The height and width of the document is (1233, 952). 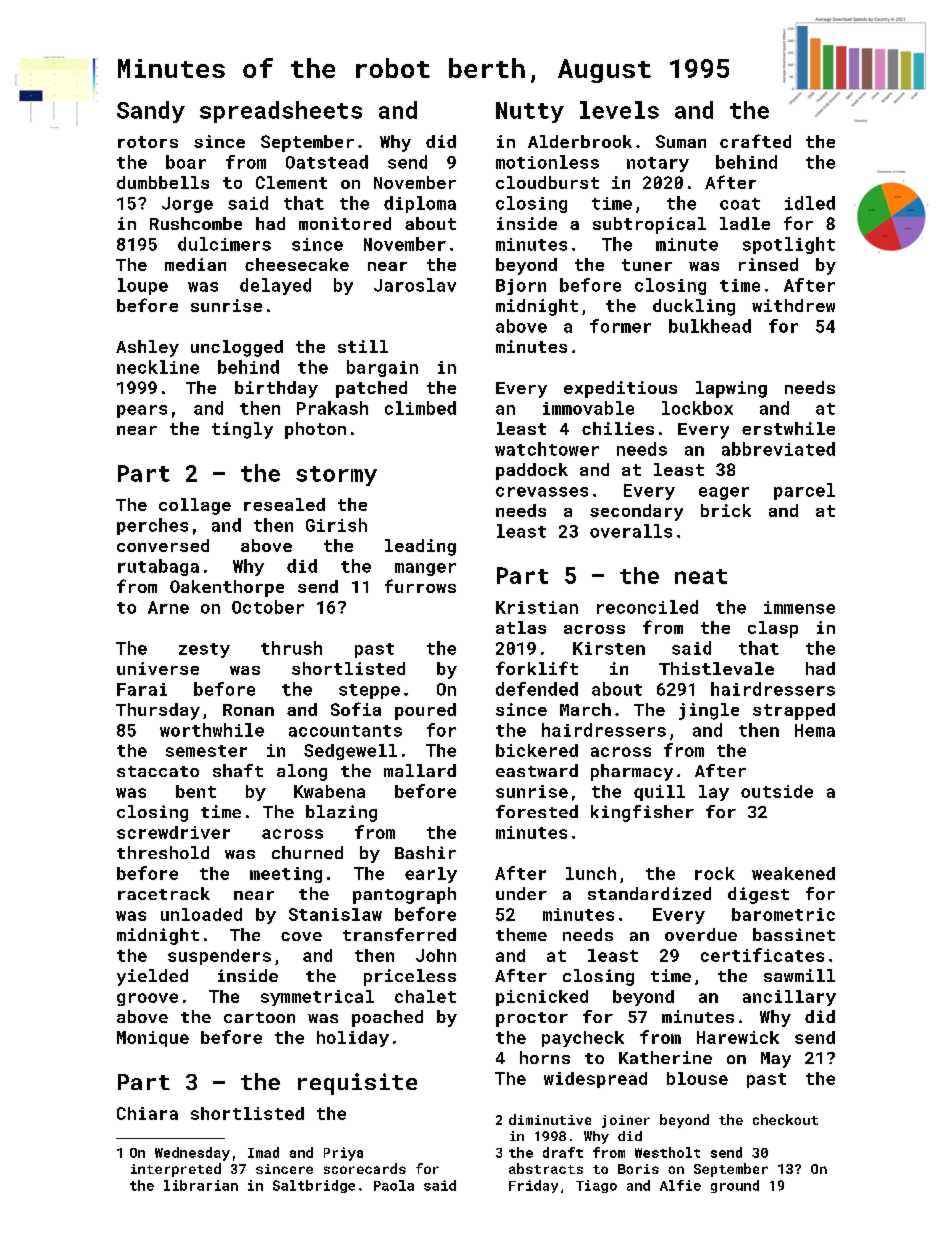 What do you see at coordinates (196, 223) in the document?
I see `Rushcombe` at bounding box center [196, 223].
